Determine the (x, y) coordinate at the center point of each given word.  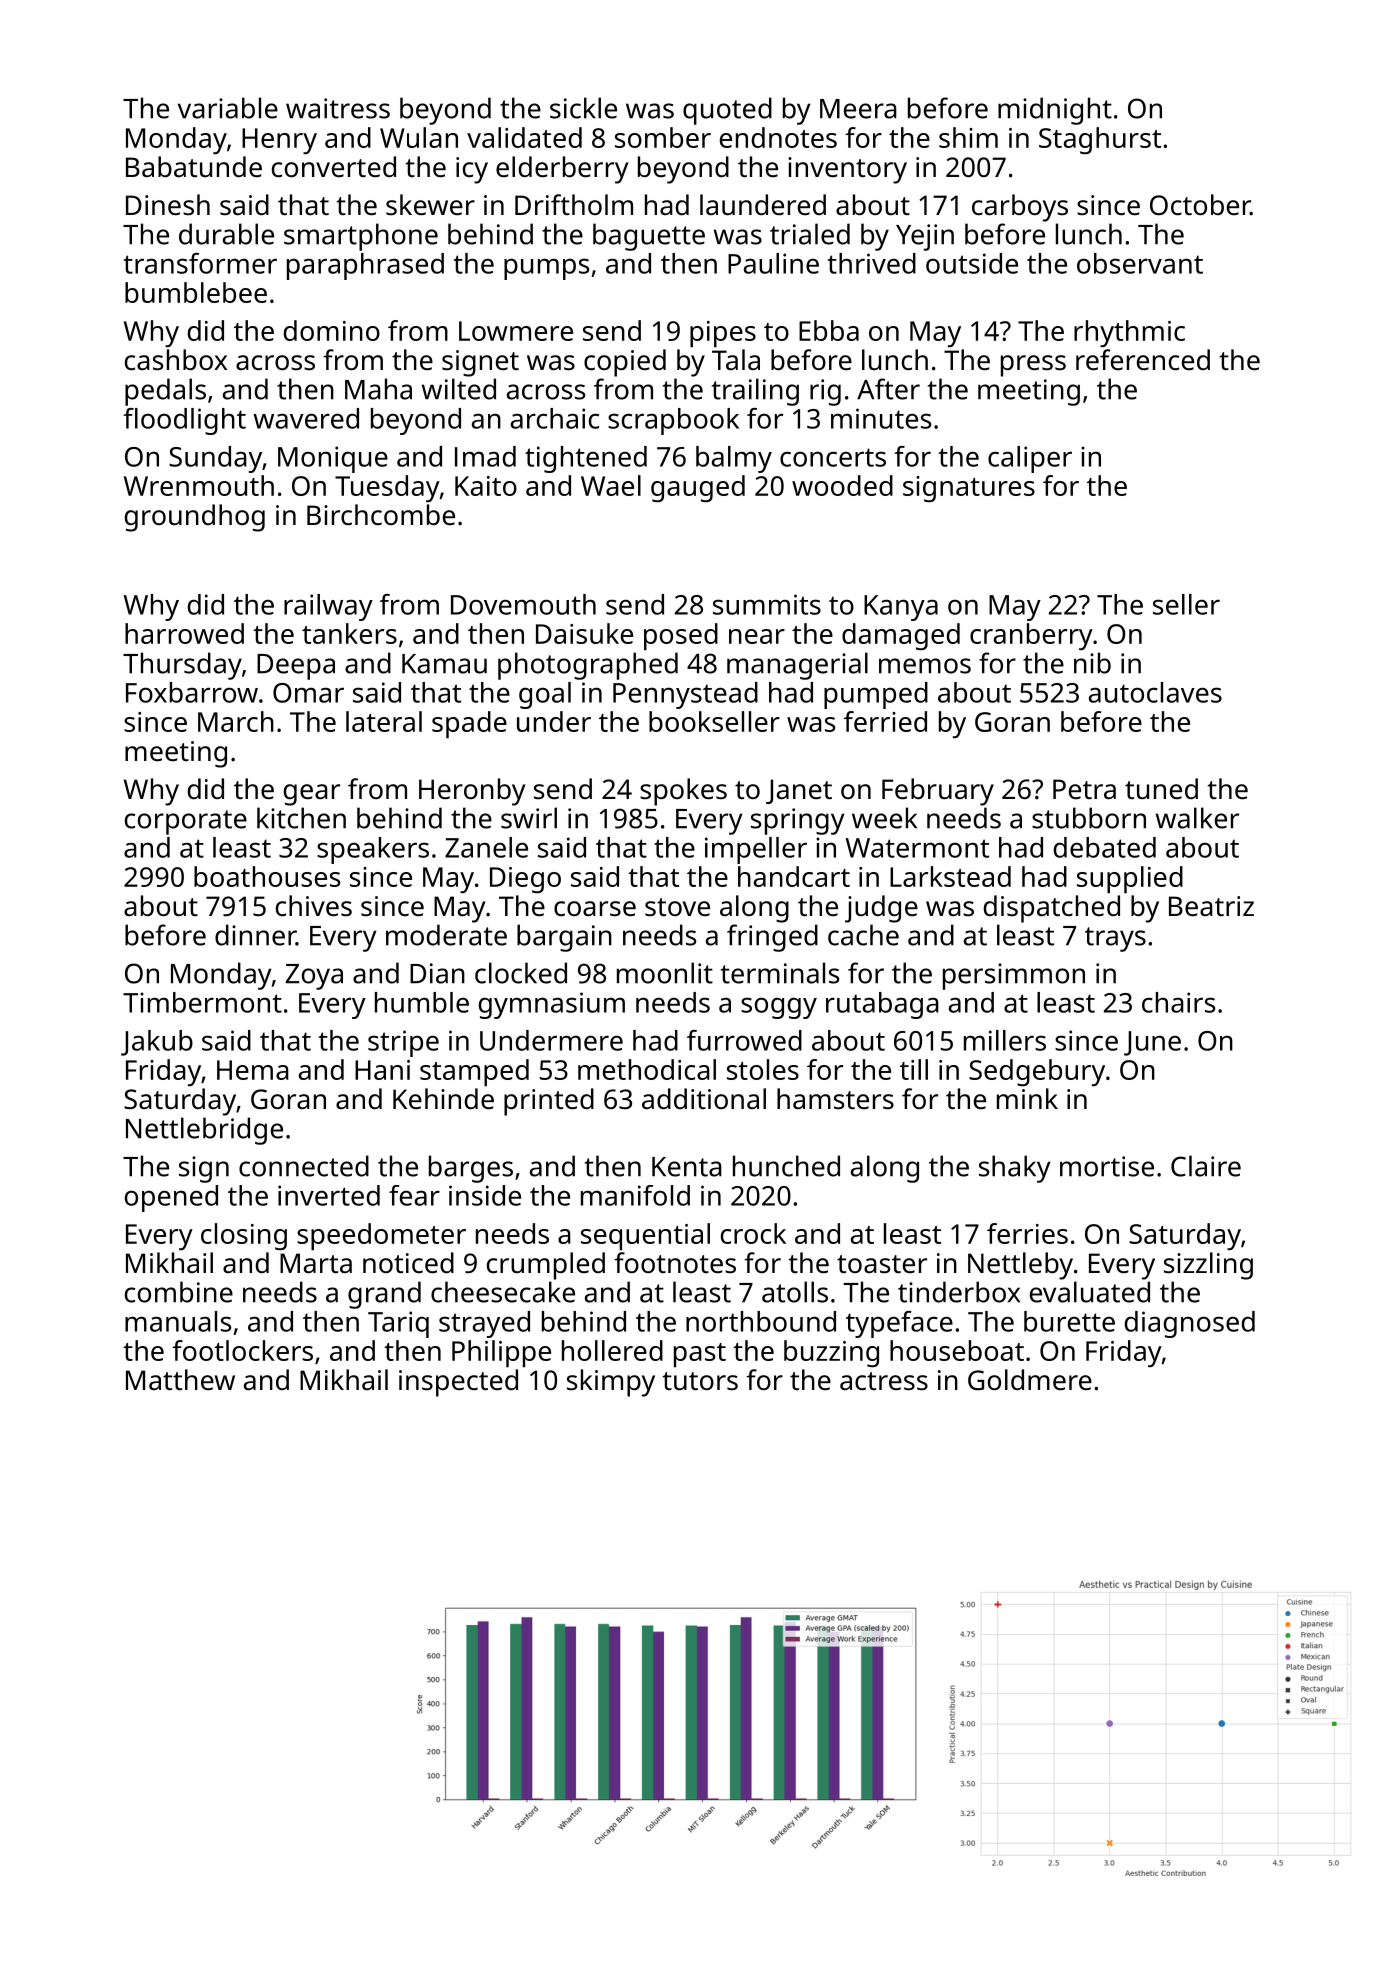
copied (625, 363)
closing (244, 1236)
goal (545, 695)
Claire (1206, 1166)
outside (972, 263)
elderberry (562, 170)
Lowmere (516, 331)
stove (677, 907)
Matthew (180, 1379)
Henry (279, 141)
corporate (186, 822)
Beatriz (1211, 906)
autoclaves (1155, 692)
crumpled (546, 1266)
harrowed (184, 633)
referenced (1143, 360)
